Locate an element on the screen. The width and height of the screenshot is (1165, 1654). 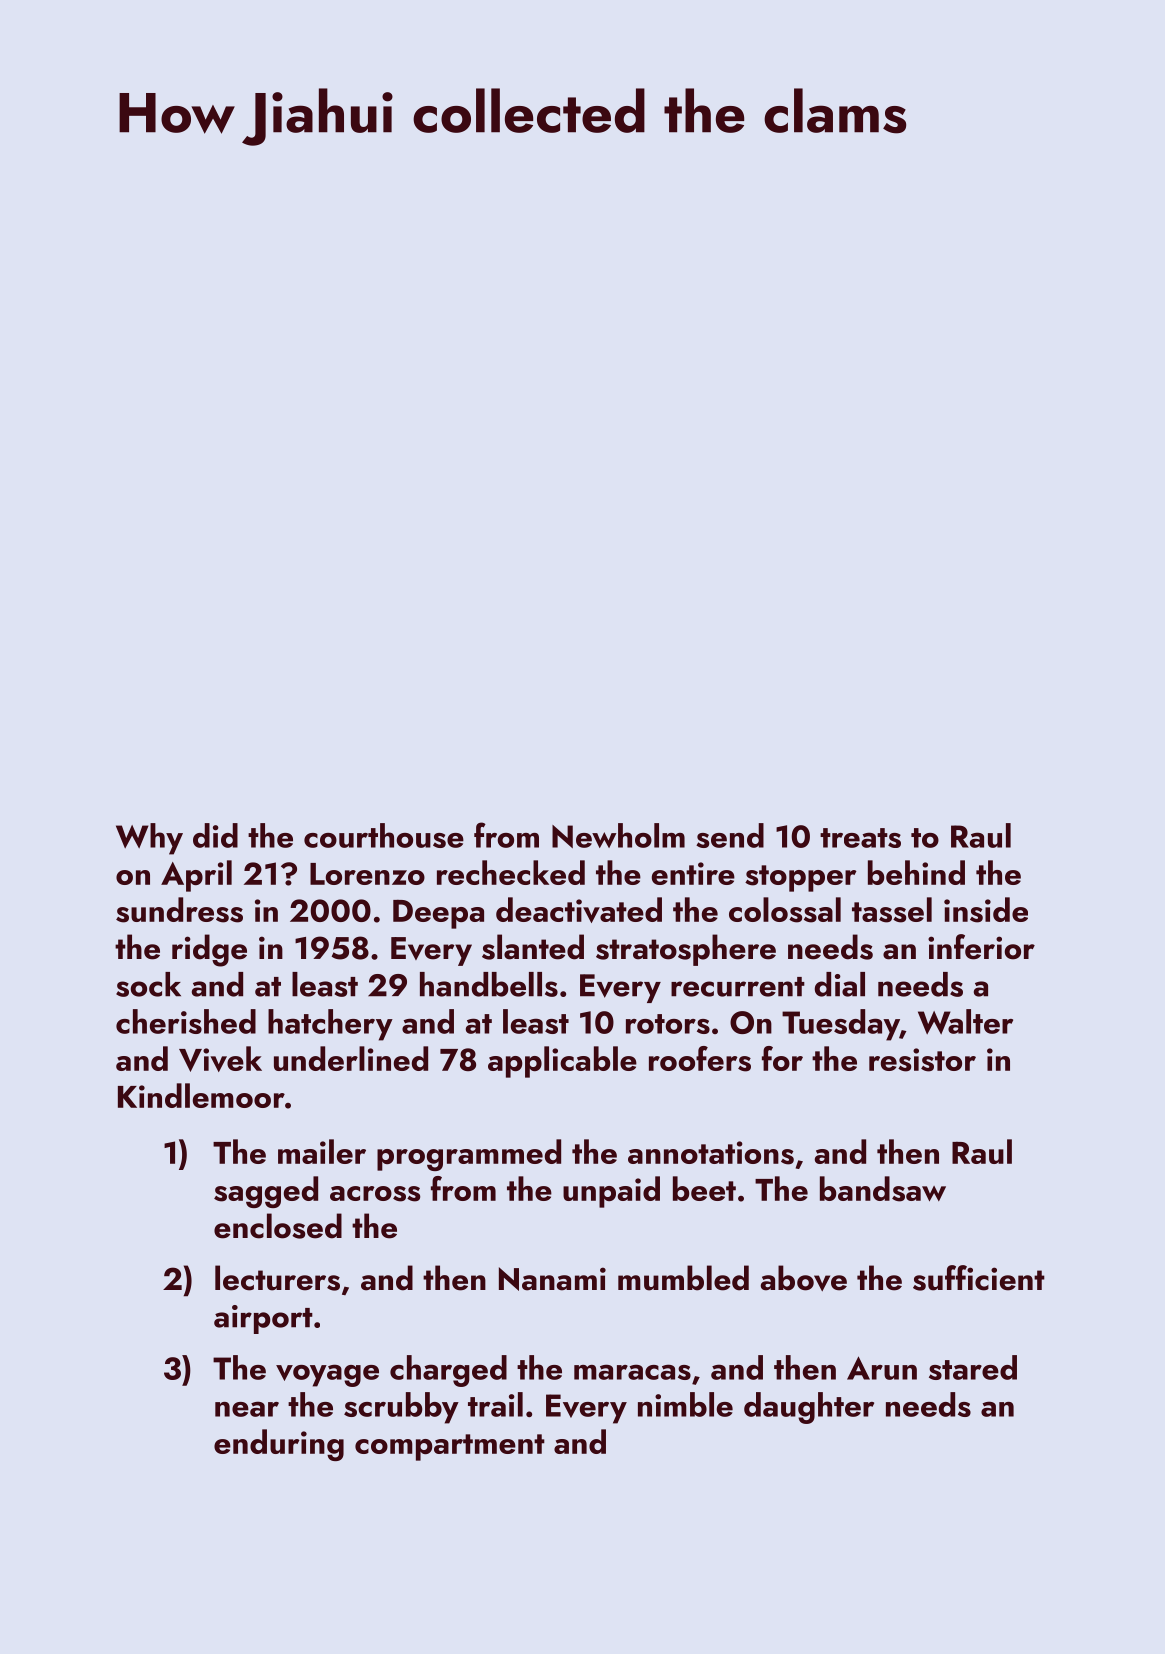
Nanami is located at coordinates (552, 1279).
